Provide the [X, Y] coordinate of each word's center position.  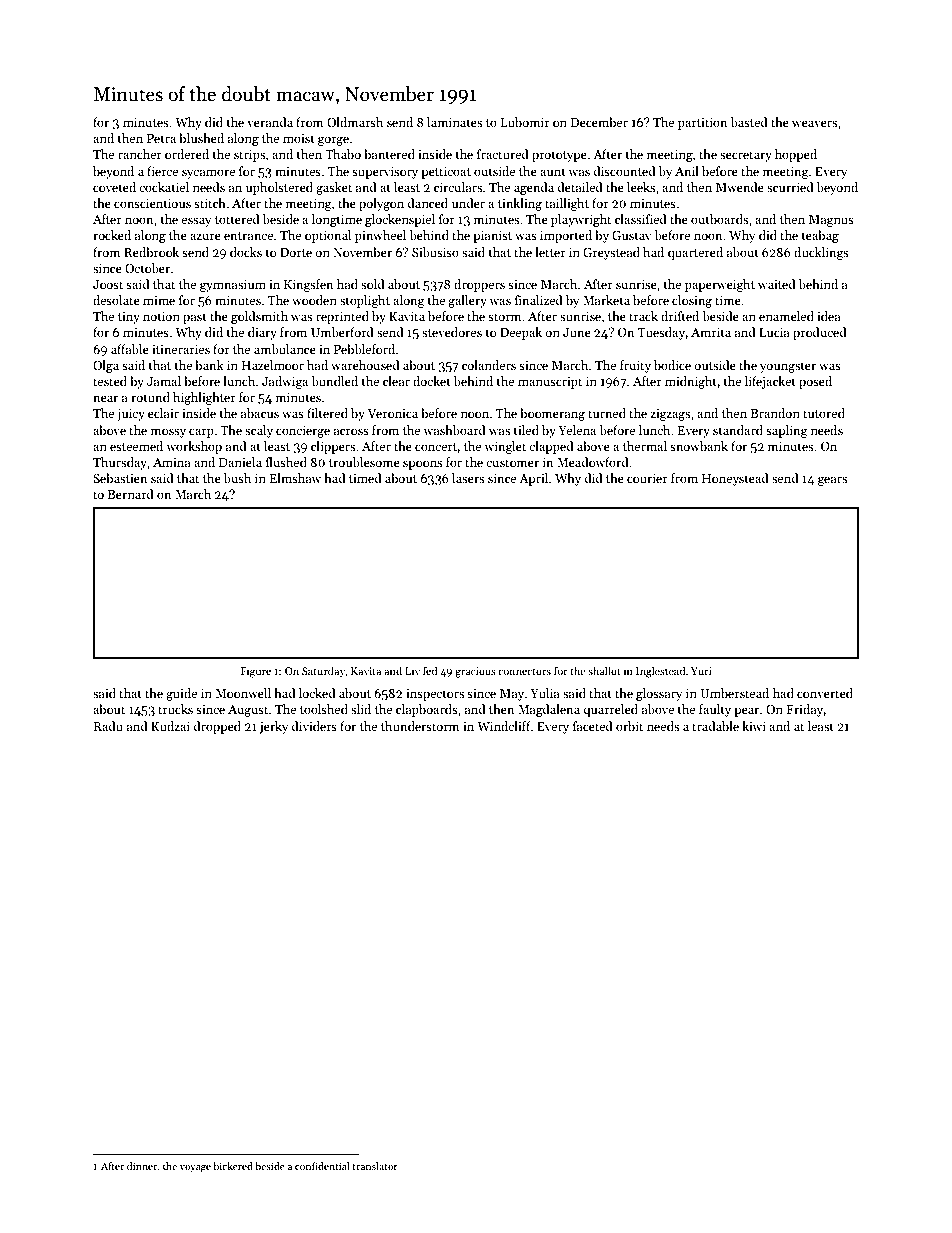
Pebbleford [364, 349]
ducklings [821, 253]
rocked [112, 235]
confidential [322, 1166]
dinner [142, 1166]
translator [375, 1166]
